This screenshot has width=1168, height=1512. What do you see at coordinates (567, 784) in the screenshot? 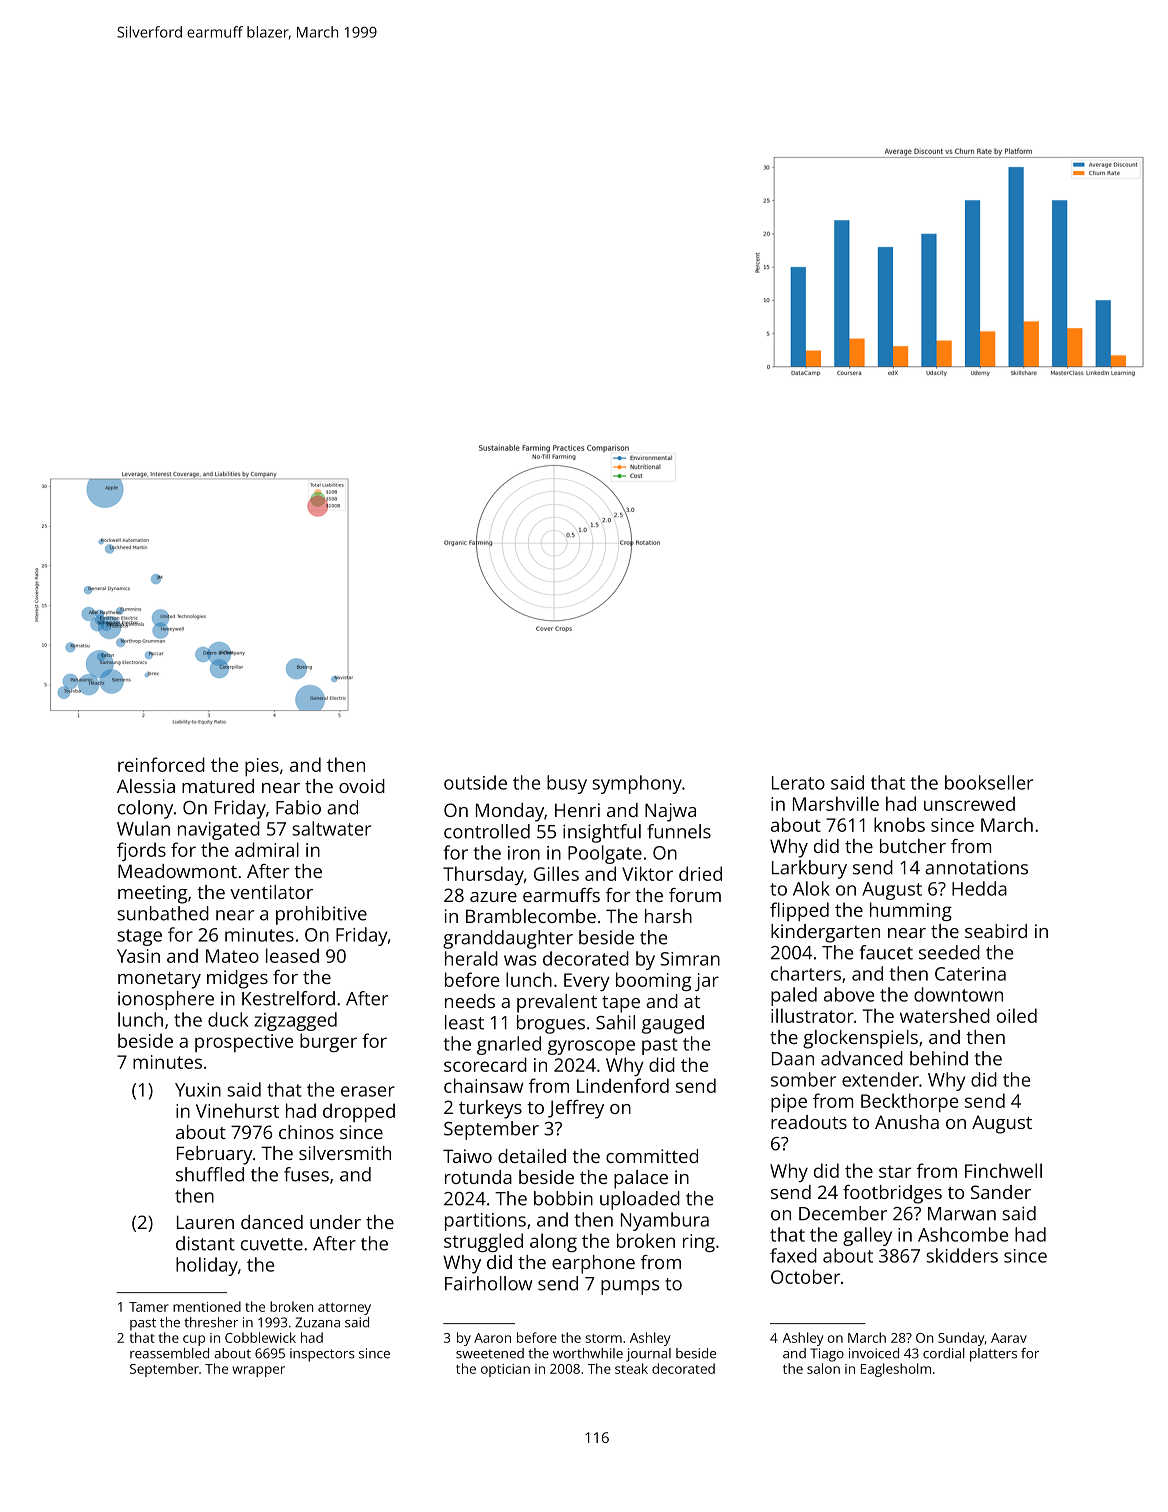
I see `busy` at bounding box center [567, 784].
